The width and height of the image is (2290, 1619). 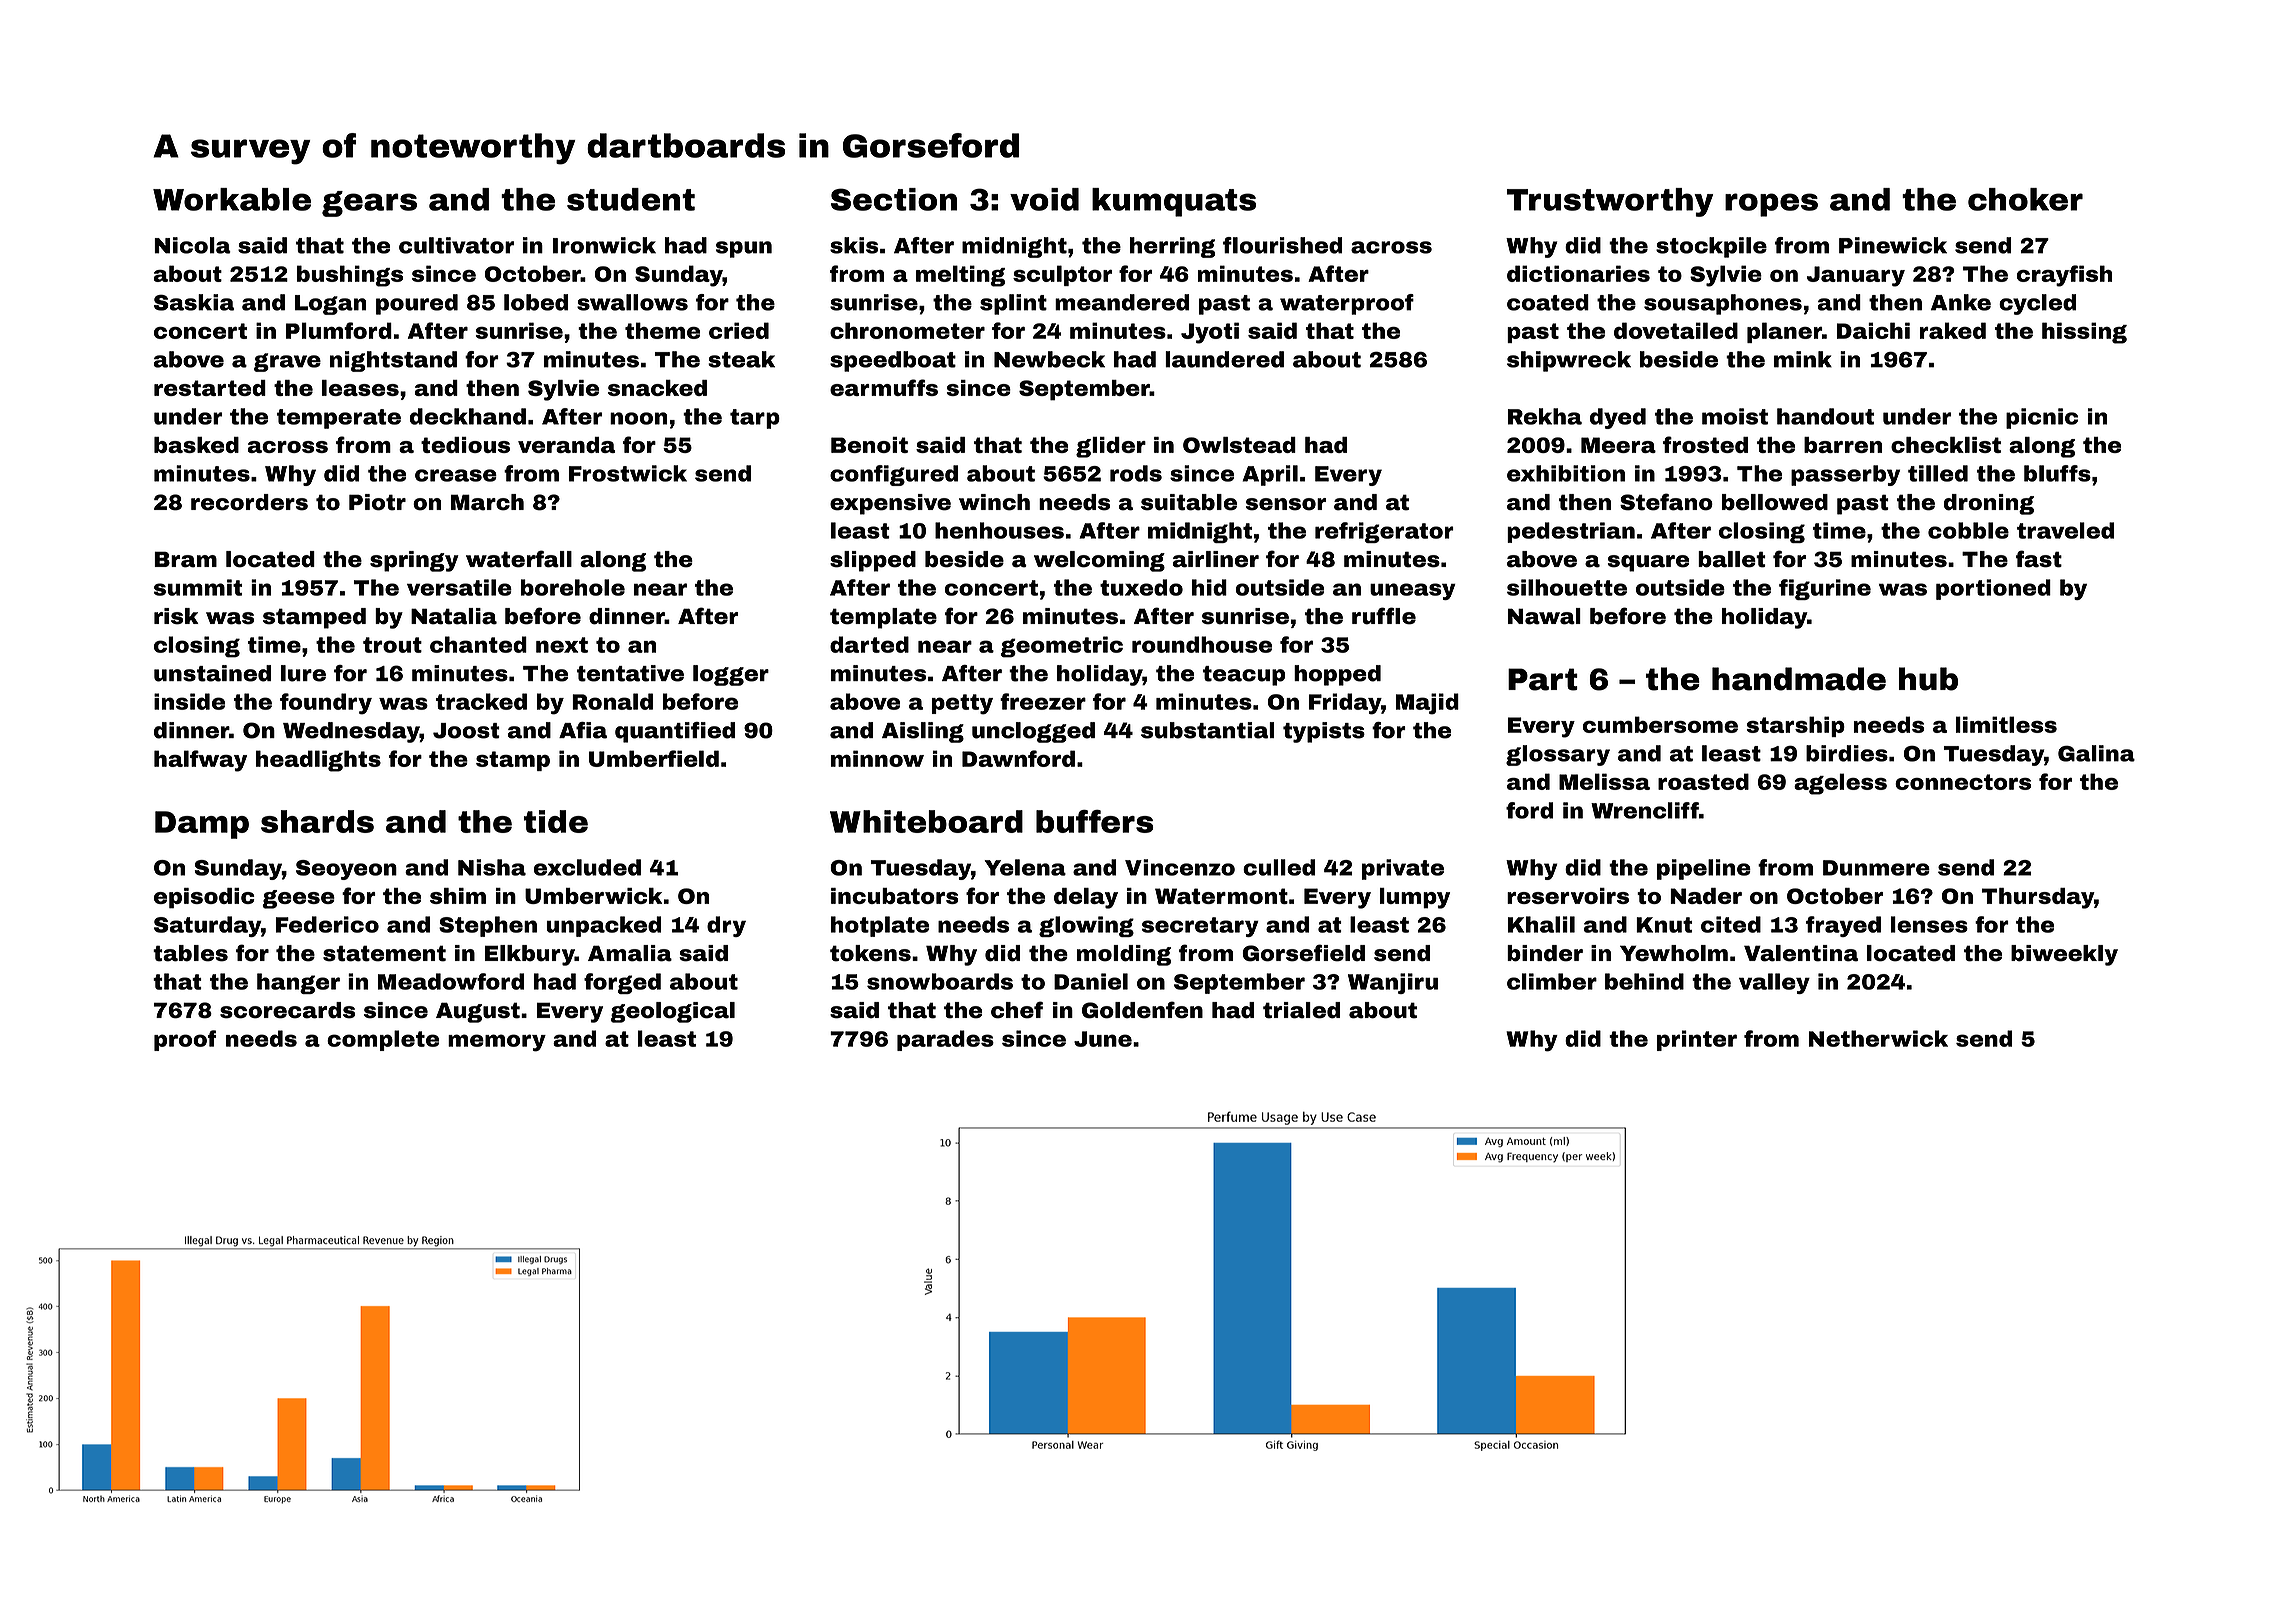 I want to click on hanger, so click(x=298, y=983).
